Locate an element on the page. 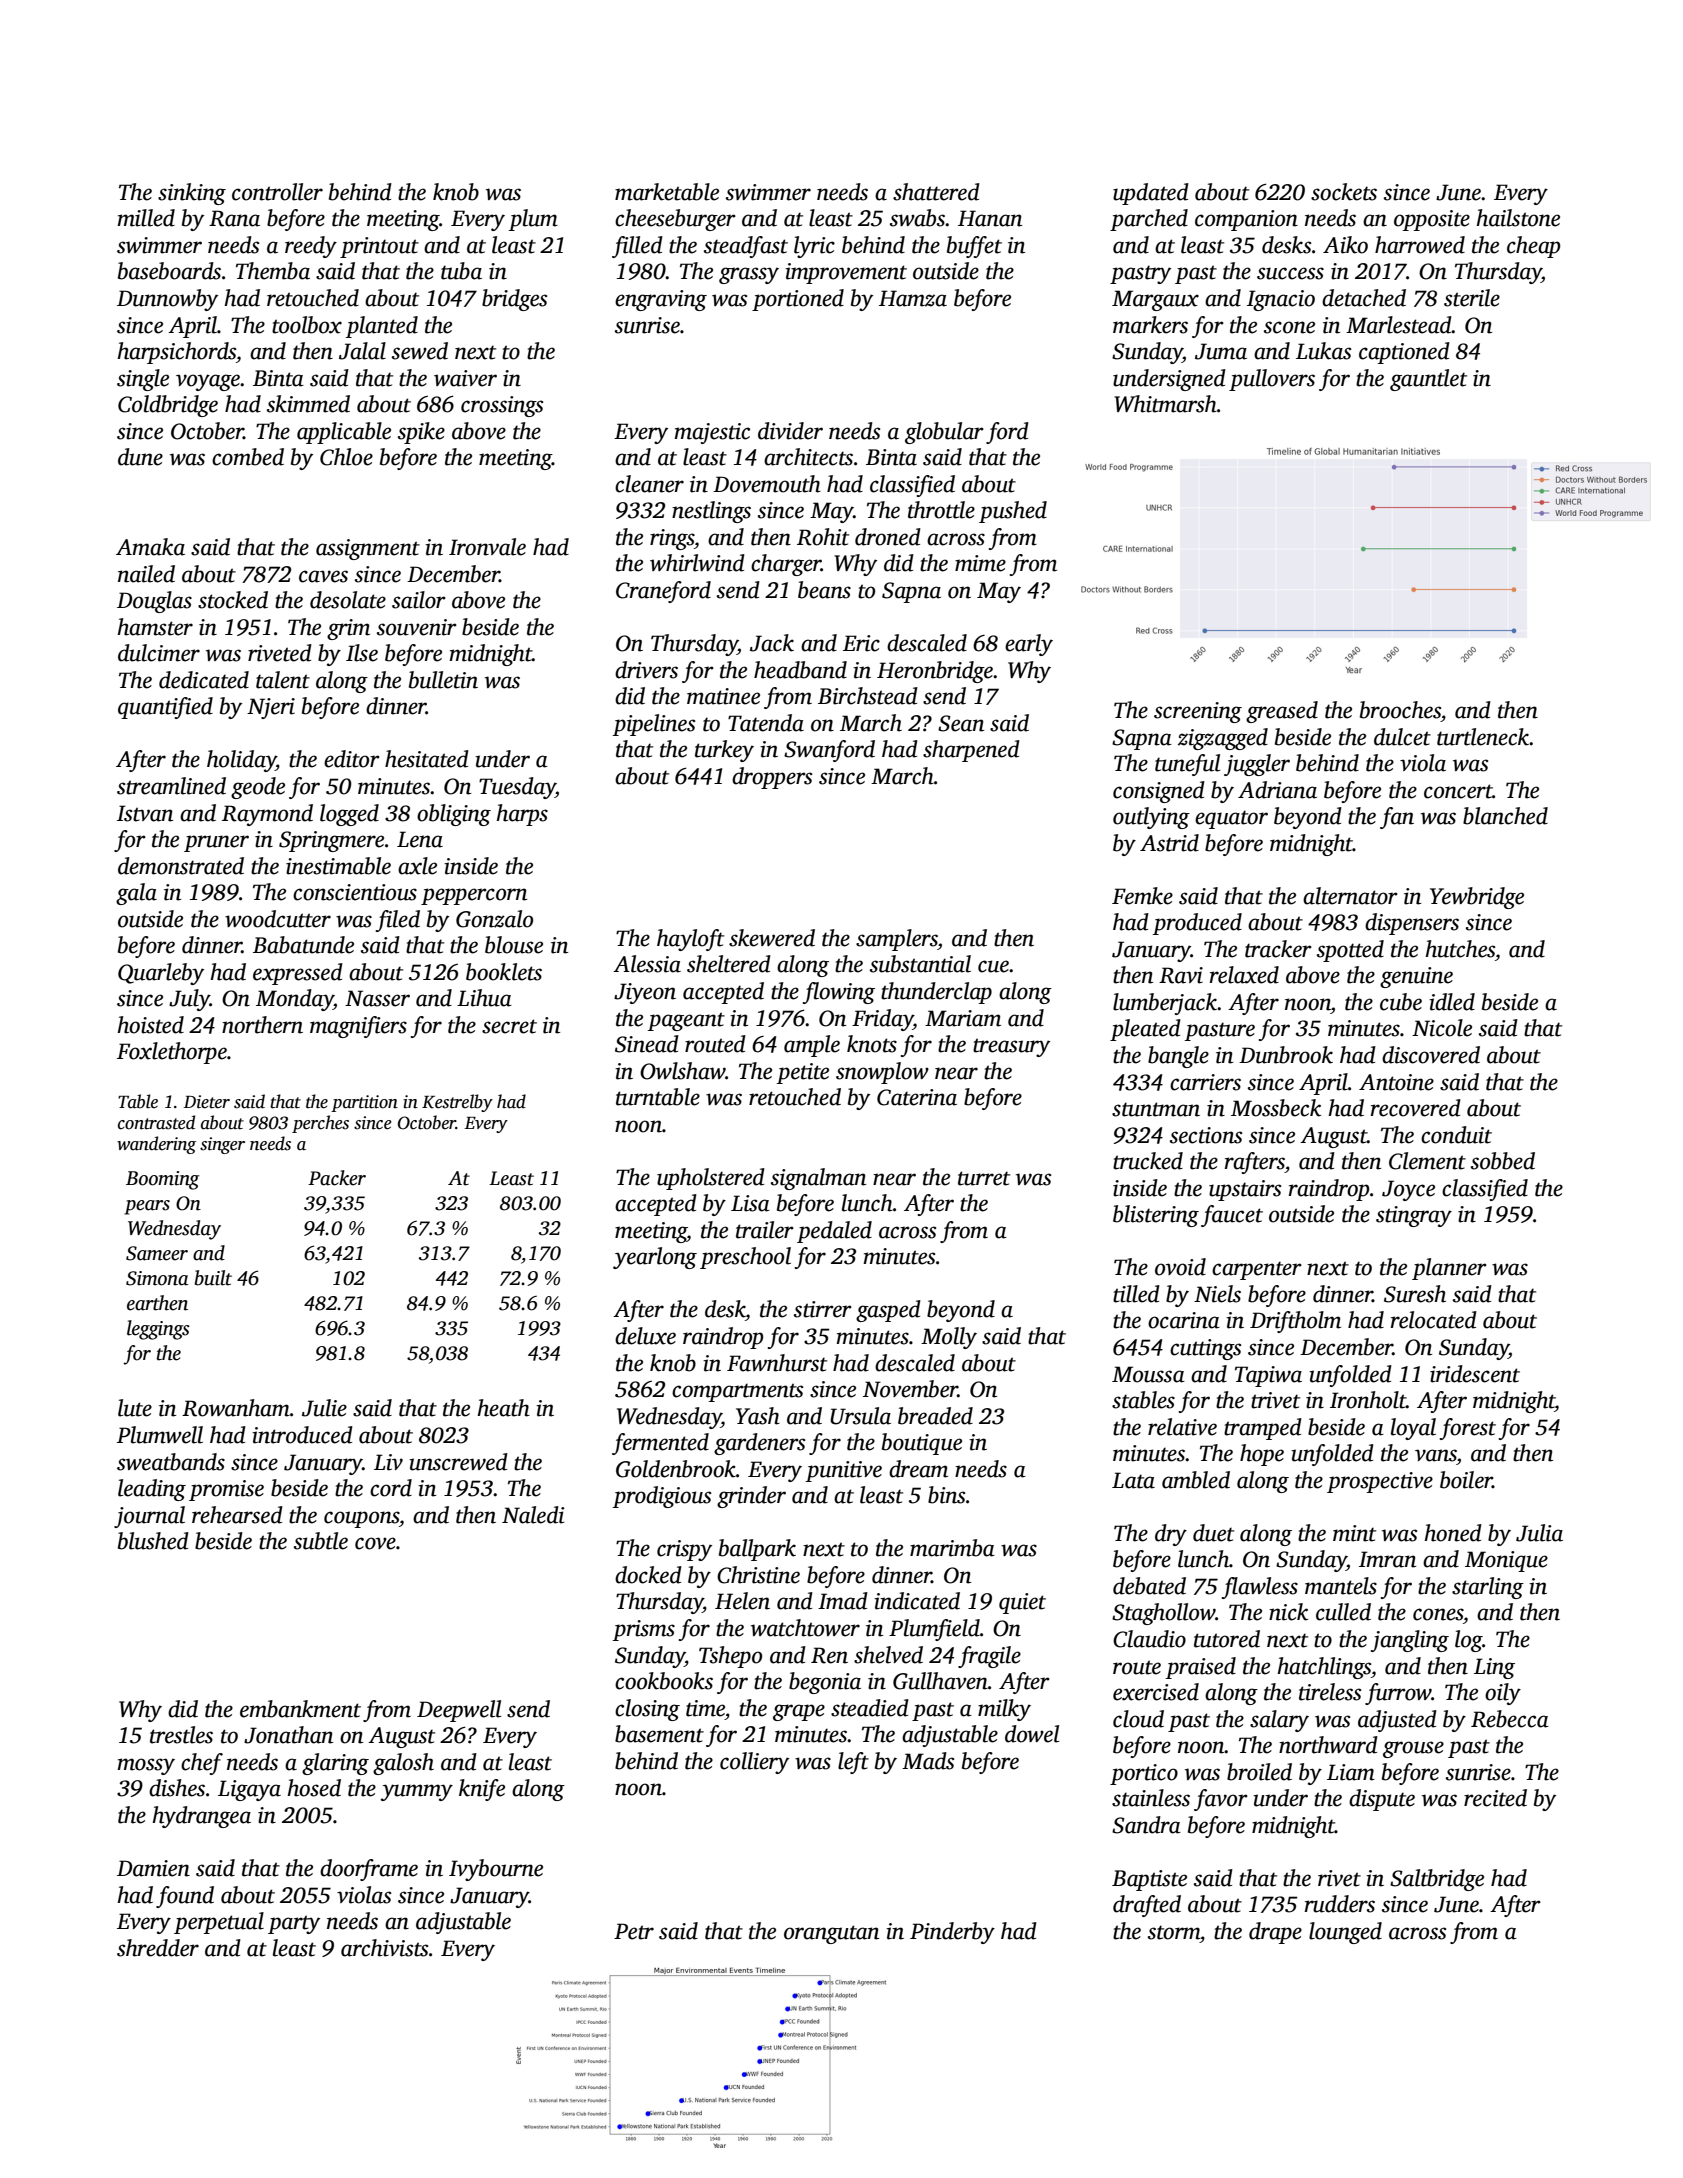  Themba is located at coordinates (273, 271).
